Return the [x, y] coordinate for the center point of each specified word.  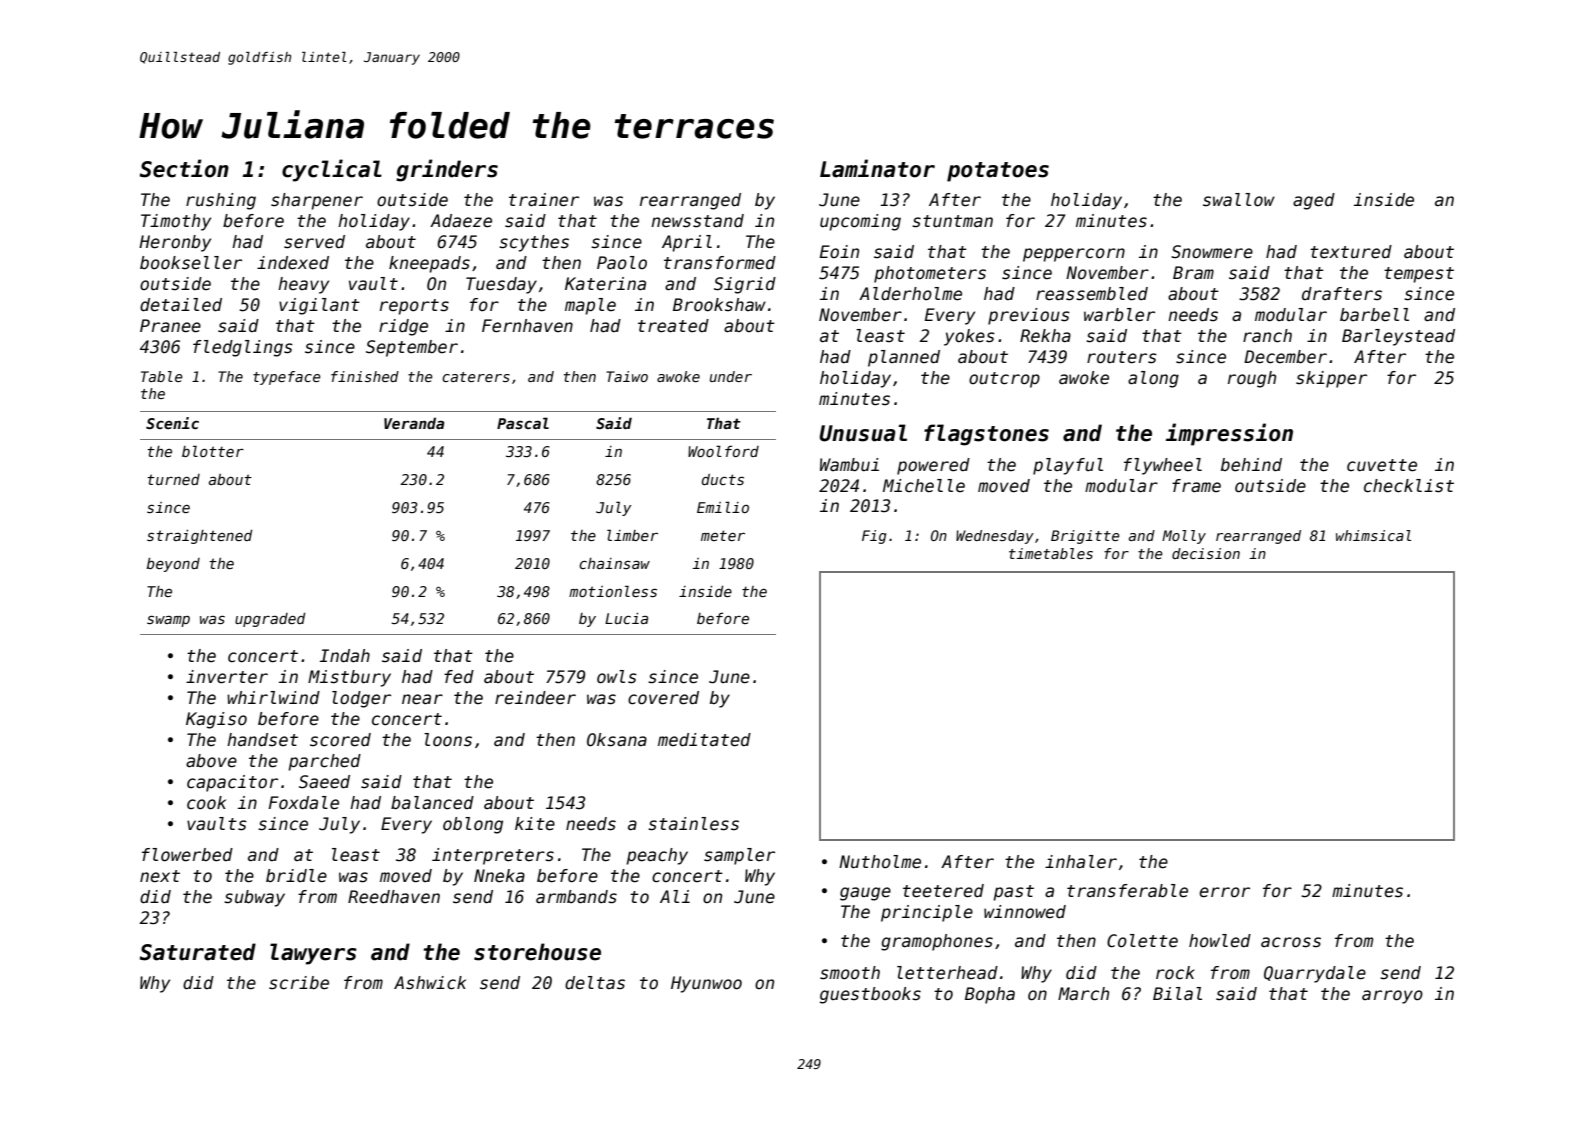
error [1224, 892]
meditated [704, 740]
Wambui [849, 465]
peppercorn [1074, 255]
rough [1252, 379]
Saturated [198, 952]
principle [927, 913]
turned [173, 479]
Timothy [176, 222]
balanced [432, 803]
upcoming [860, 222]
